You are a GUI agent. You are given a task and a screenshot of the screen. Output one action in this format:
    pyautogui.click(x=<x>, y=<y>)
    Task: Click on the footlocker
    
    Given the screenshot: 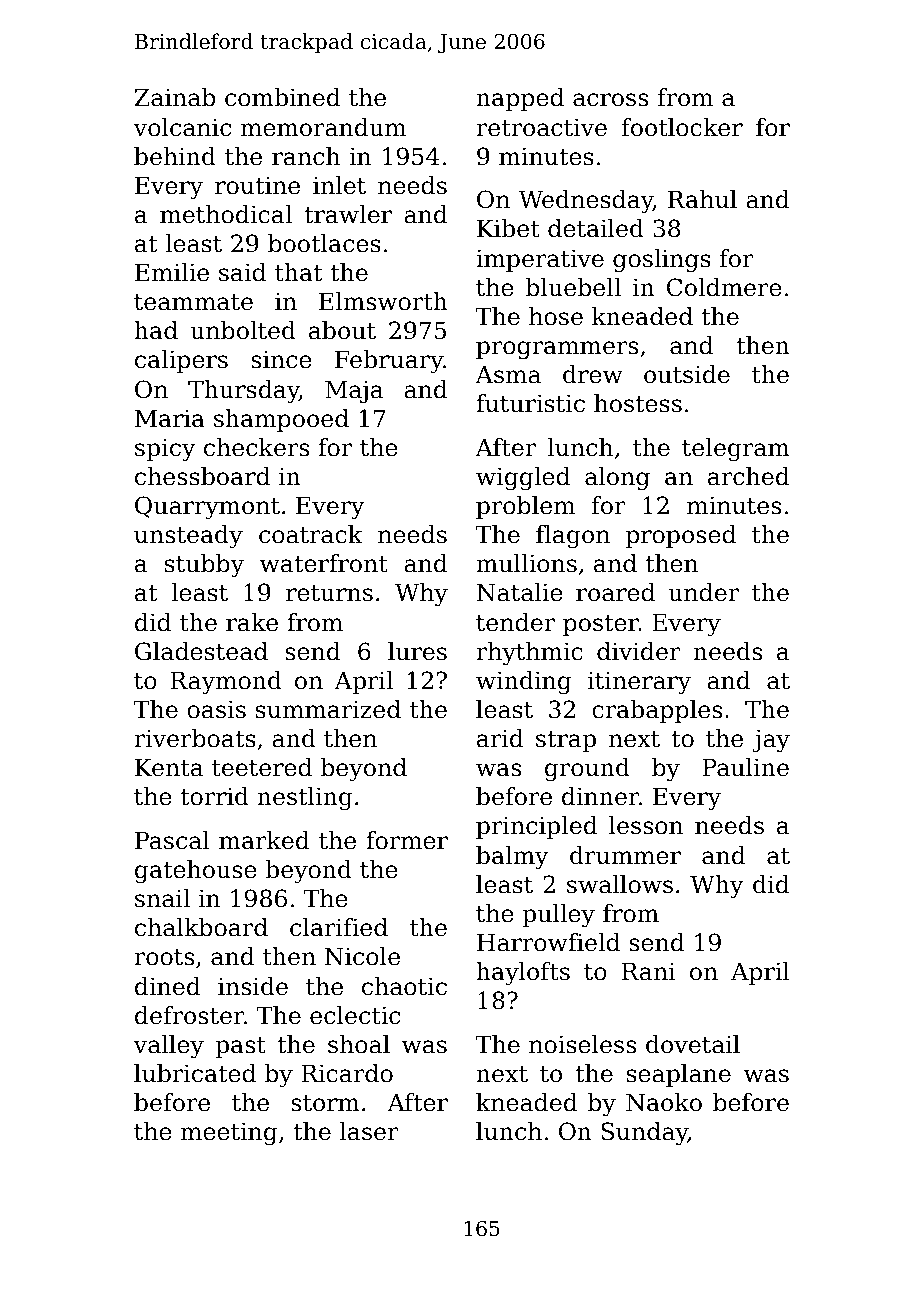 What is the action you would take?
    pyautogui.click(x=682, y=127)
